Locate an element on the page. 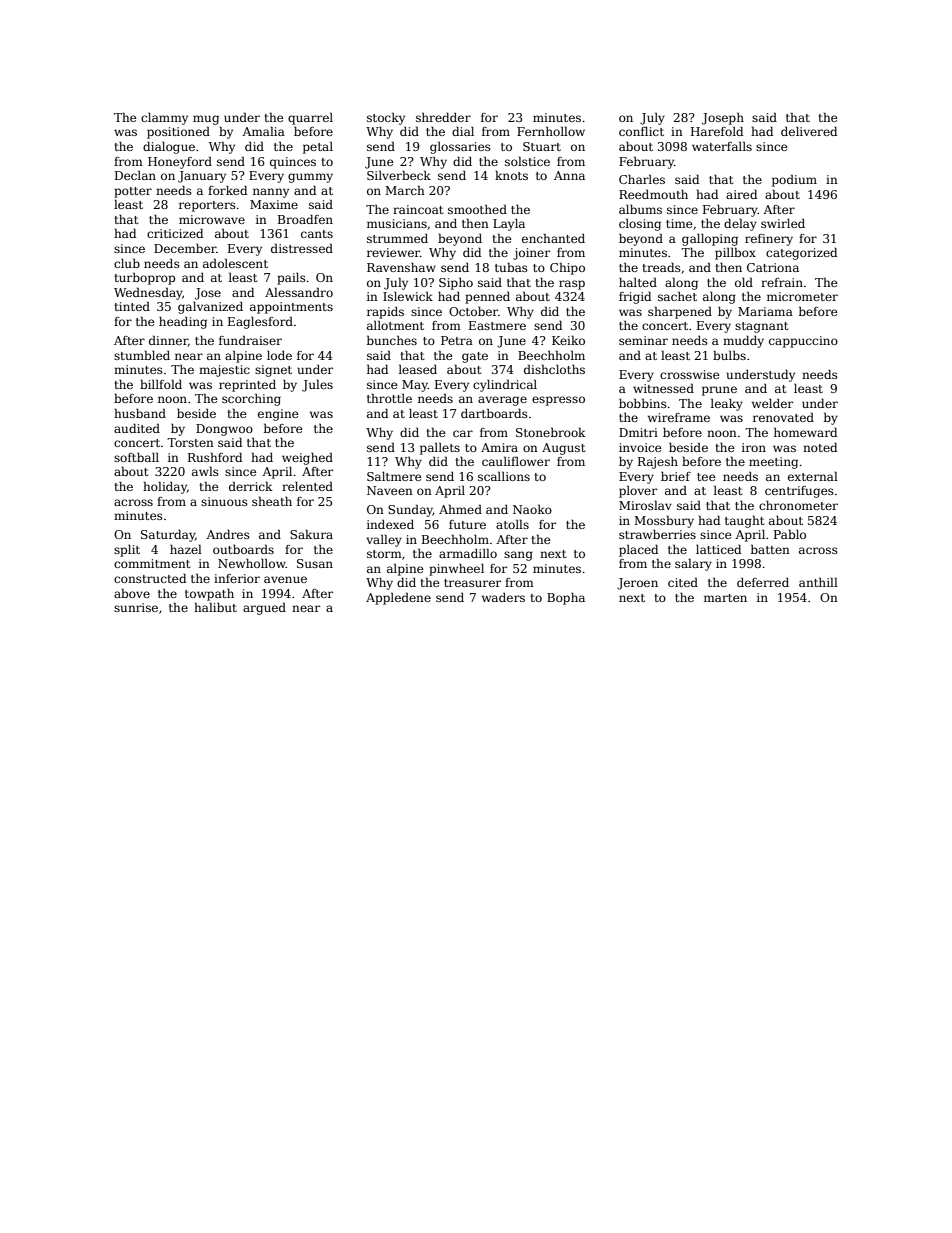 The width and height of the document is (952, 1233). May is located at coordinates (415, 386).
